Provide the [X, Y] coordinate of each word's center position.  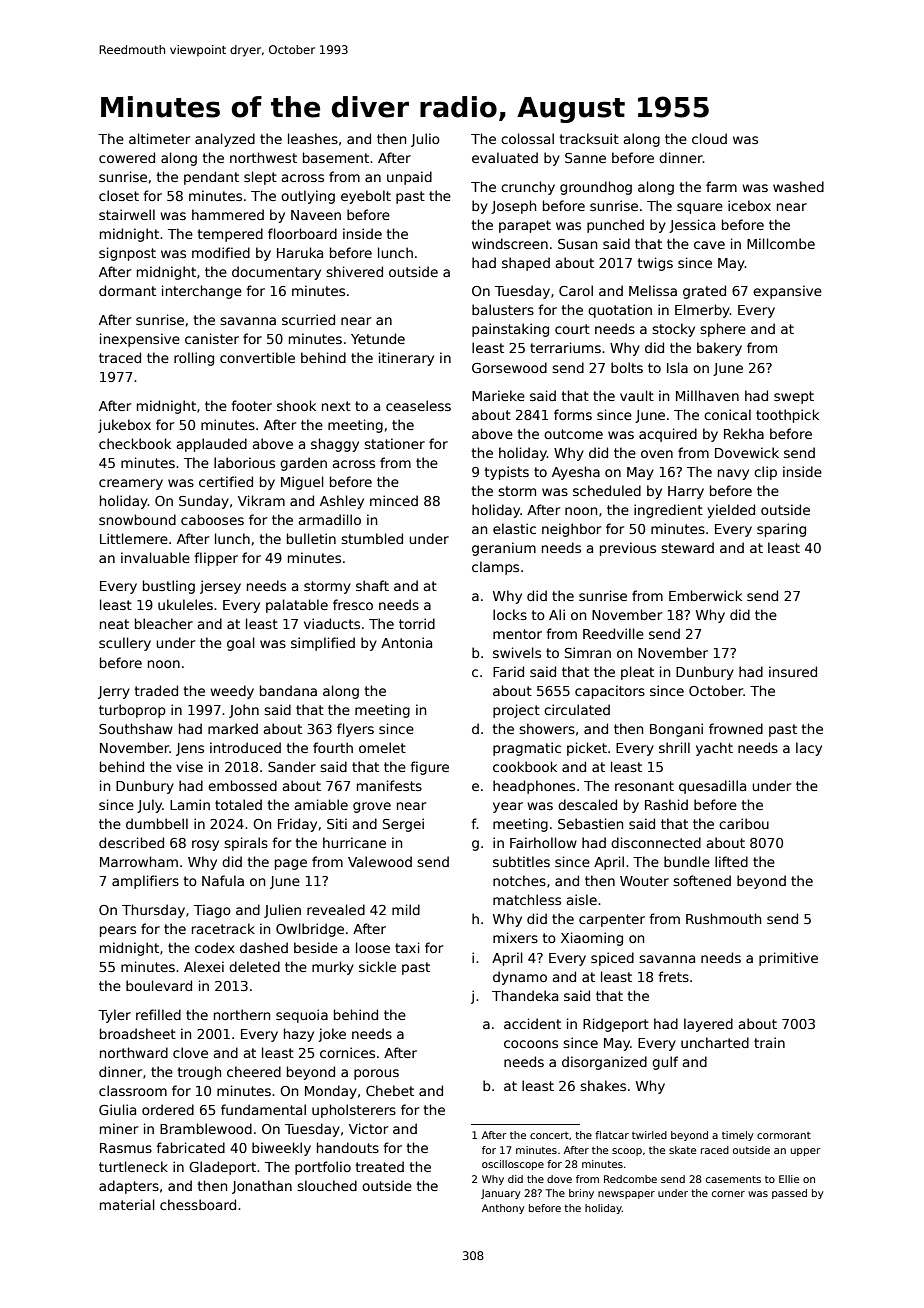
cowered [127, 157]
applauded [212, 445]
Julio [425, 140]
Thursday [153, 911]
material [127, 1204]
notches [519, 880]
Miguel [302, 483]
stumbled [372, 538]
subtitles [521, 861]
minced [394, 500]
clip [765, 473]
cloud [709, 138]
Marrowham [139, 861]
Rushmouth [723, 918]
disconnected [656, 842]
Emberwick [705, 595]
